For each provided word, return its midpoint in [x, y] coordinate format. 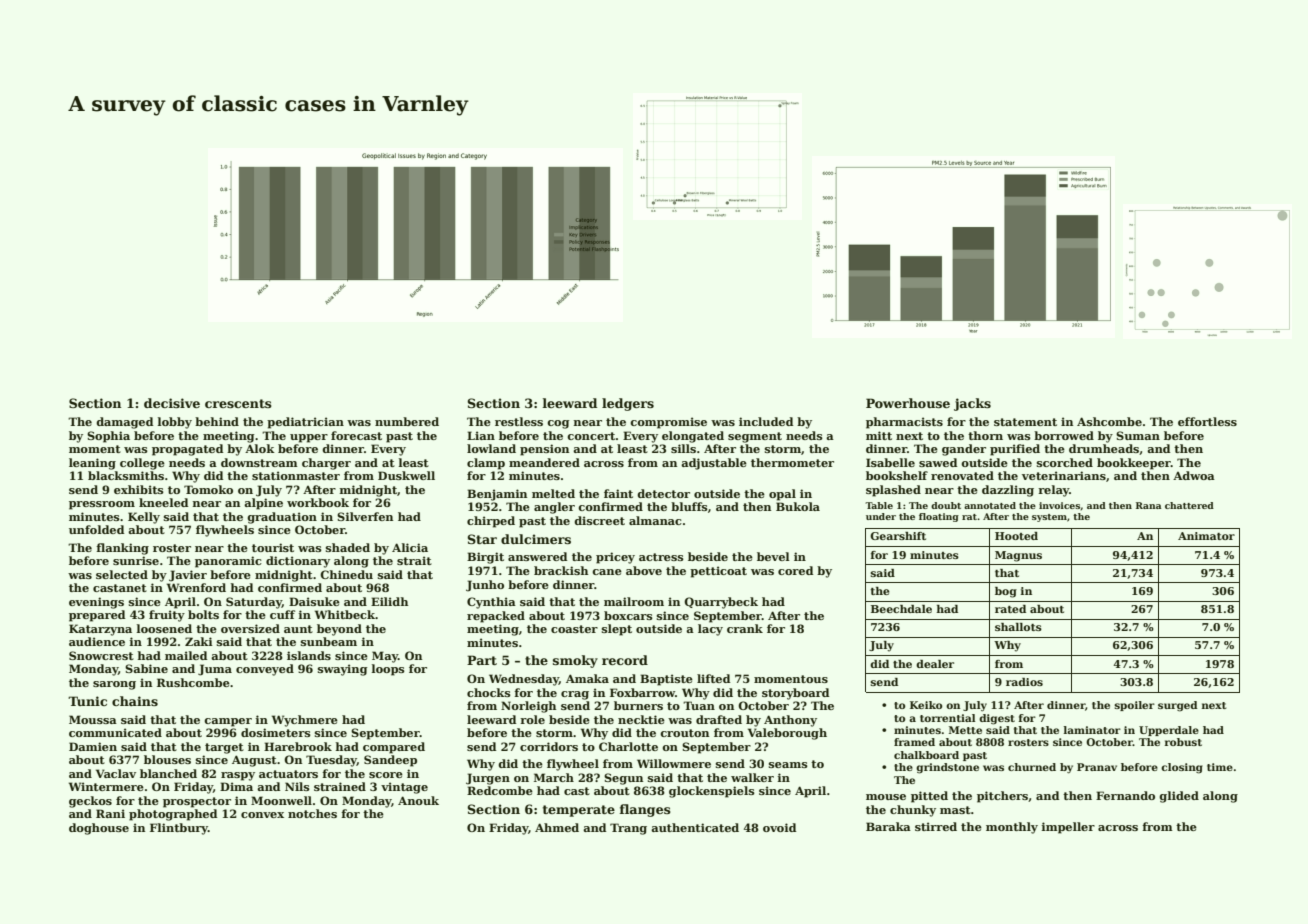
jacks [972, 404]
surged [1177, 706]
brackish [561, 570]
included [766, 421]
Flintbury [179, 829]
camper [228, 722]
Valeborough [787, 734]
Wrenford [196, 587]
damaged [124, 423]
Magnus [1018, 556]
